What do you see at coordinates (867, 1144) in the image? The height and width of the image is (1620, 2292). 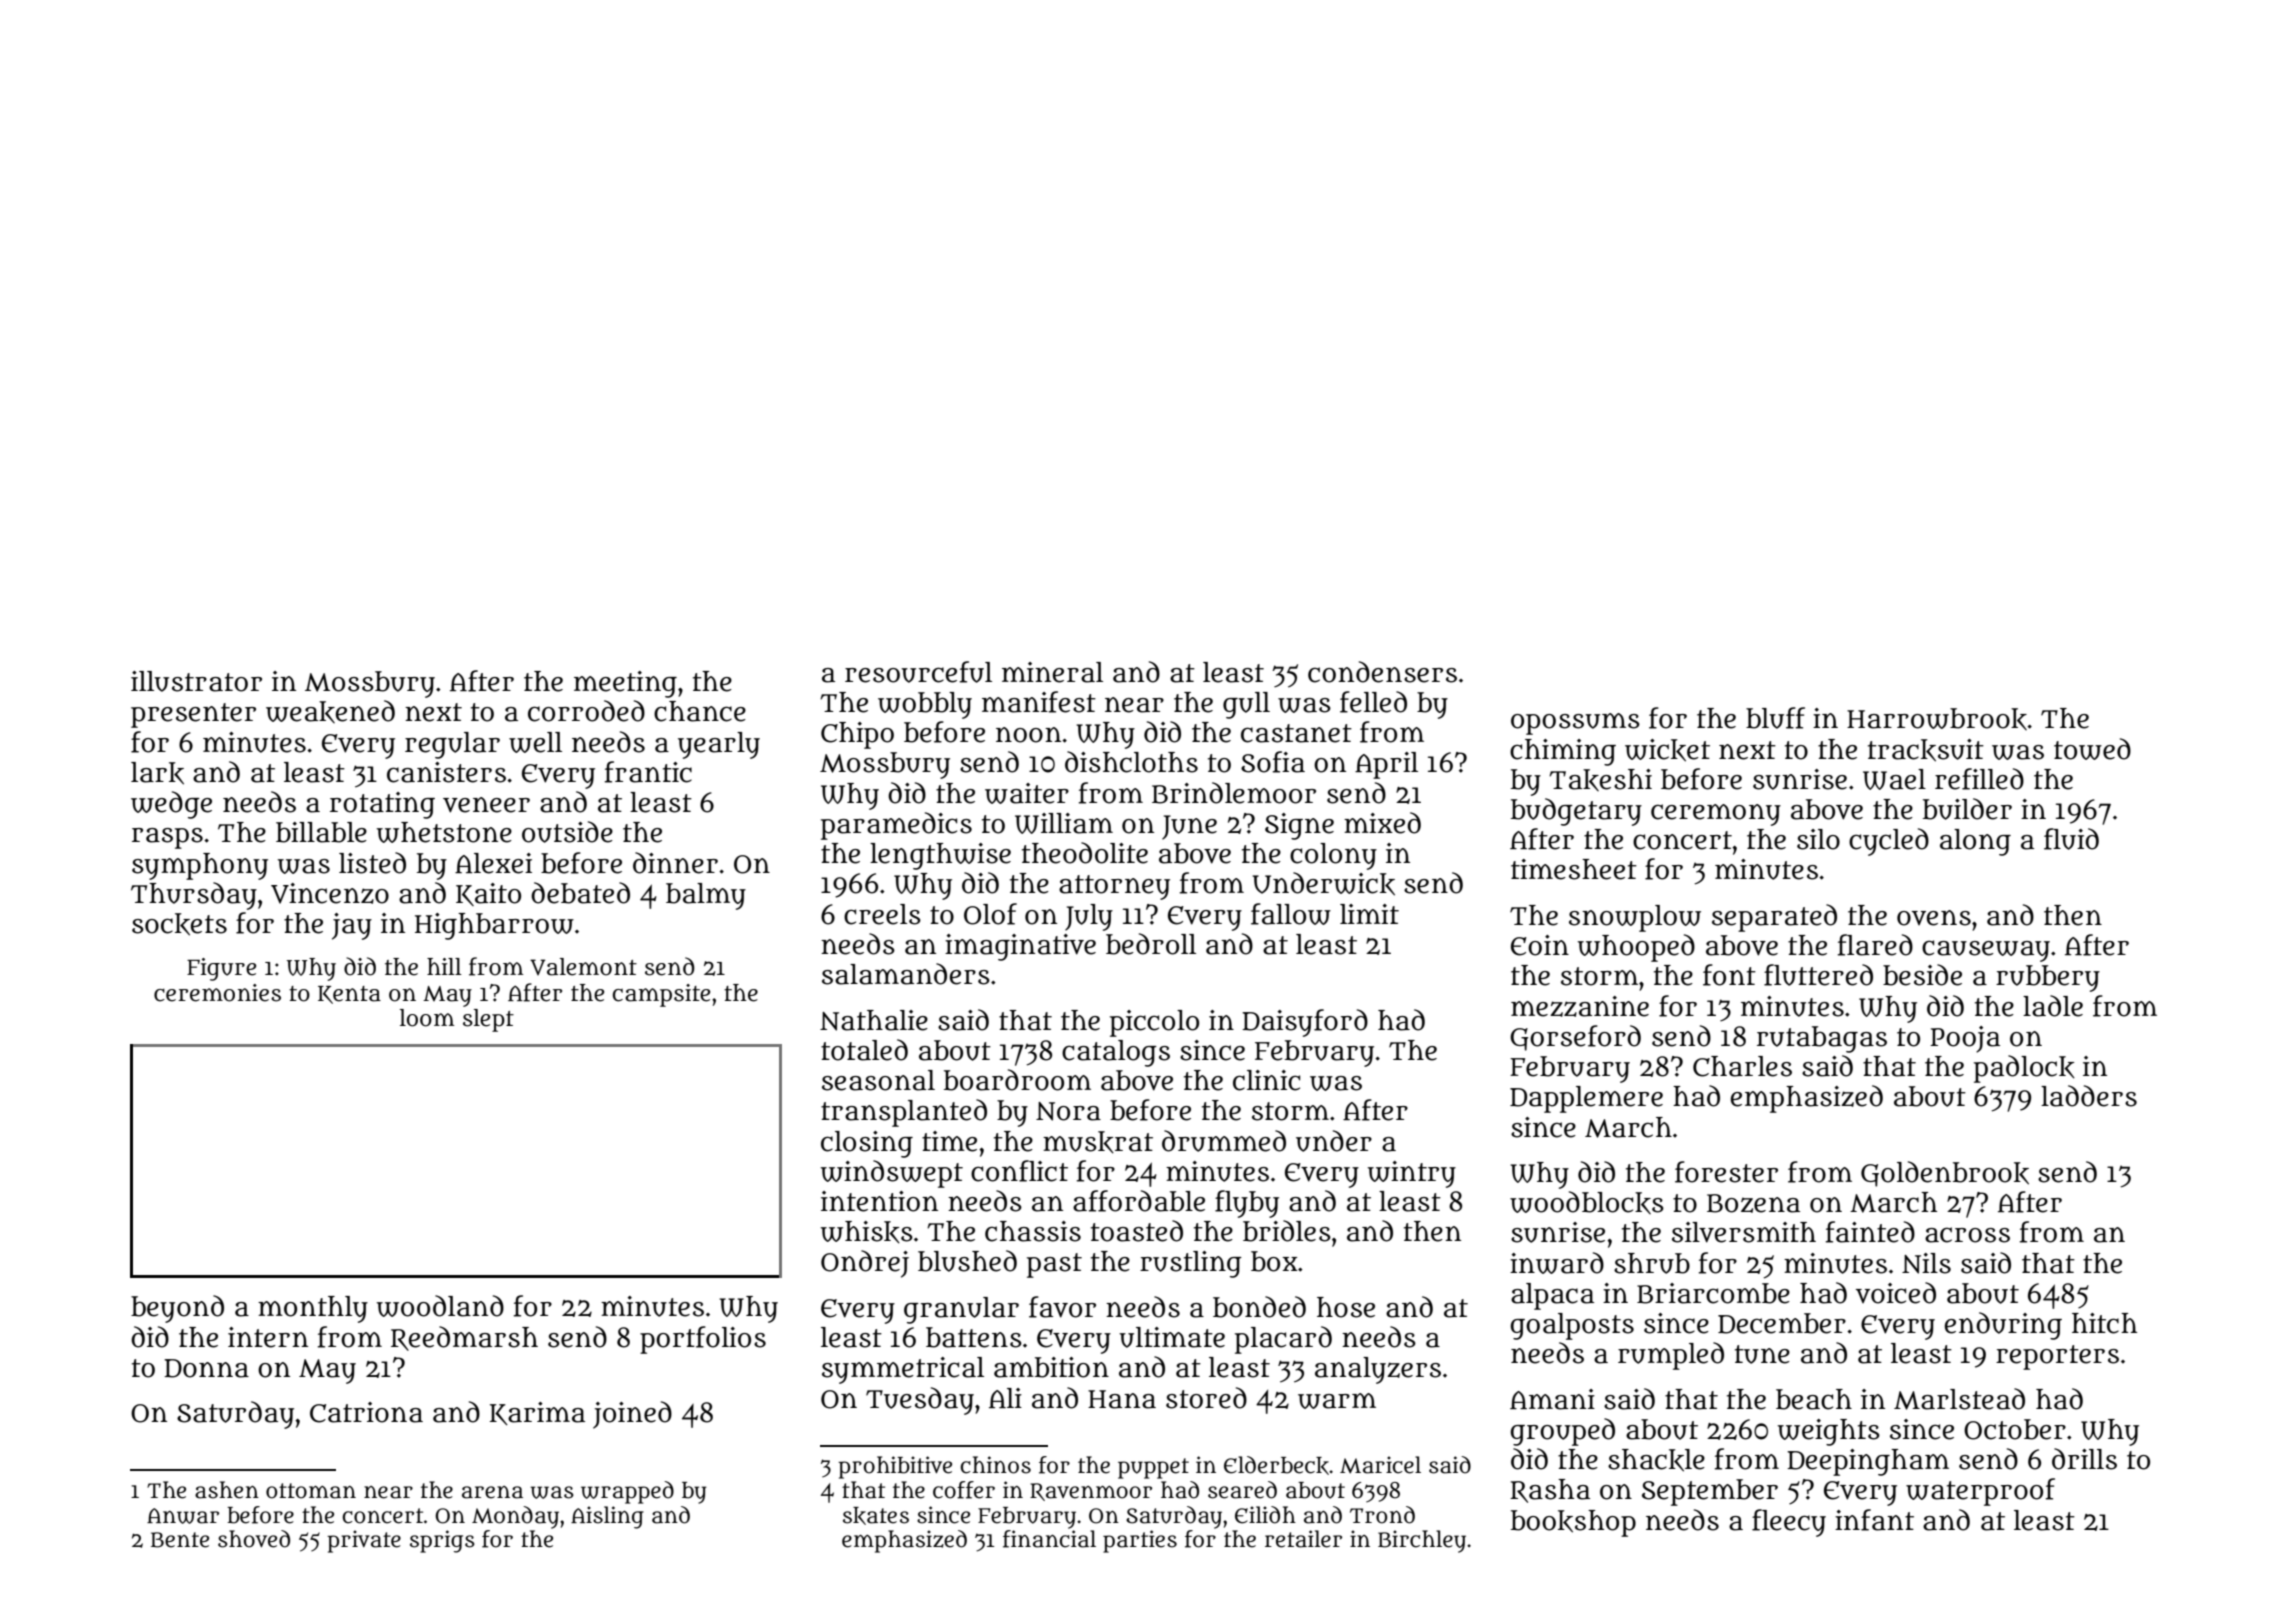 I see `closing` at bounding box center [867, 1144].
